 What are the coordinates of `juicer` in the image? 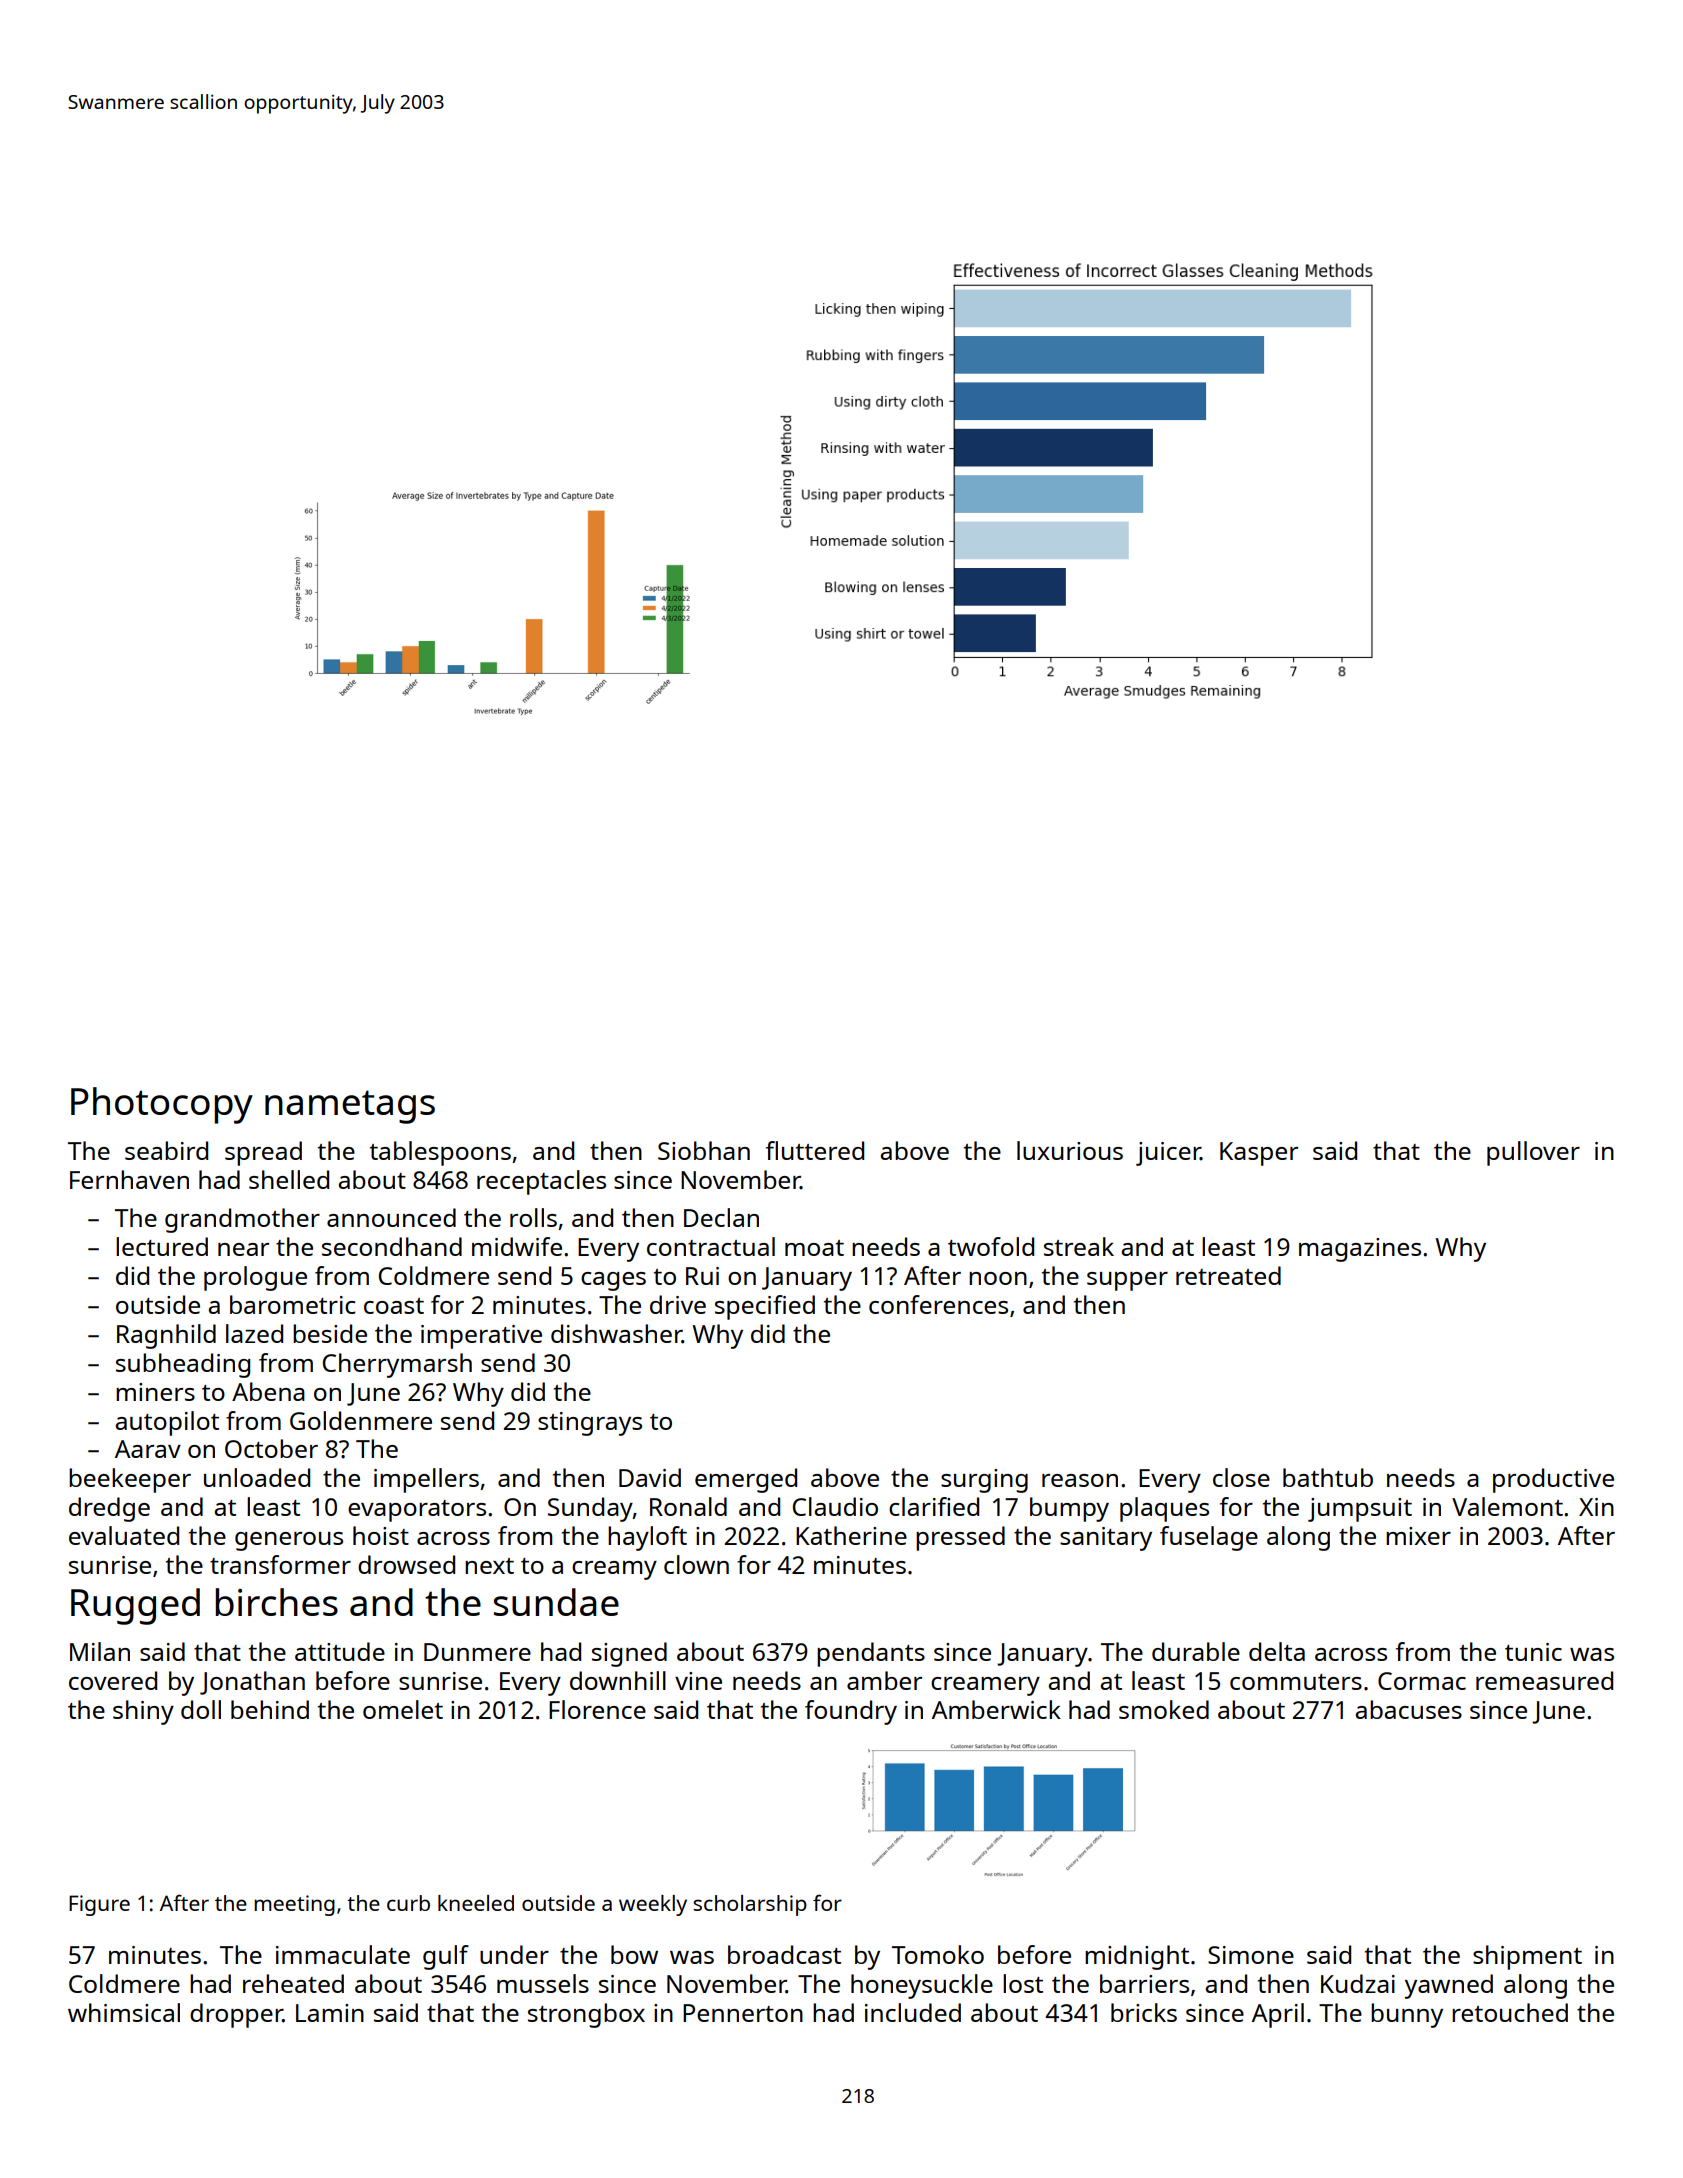 It's located at (1168, 1154).
